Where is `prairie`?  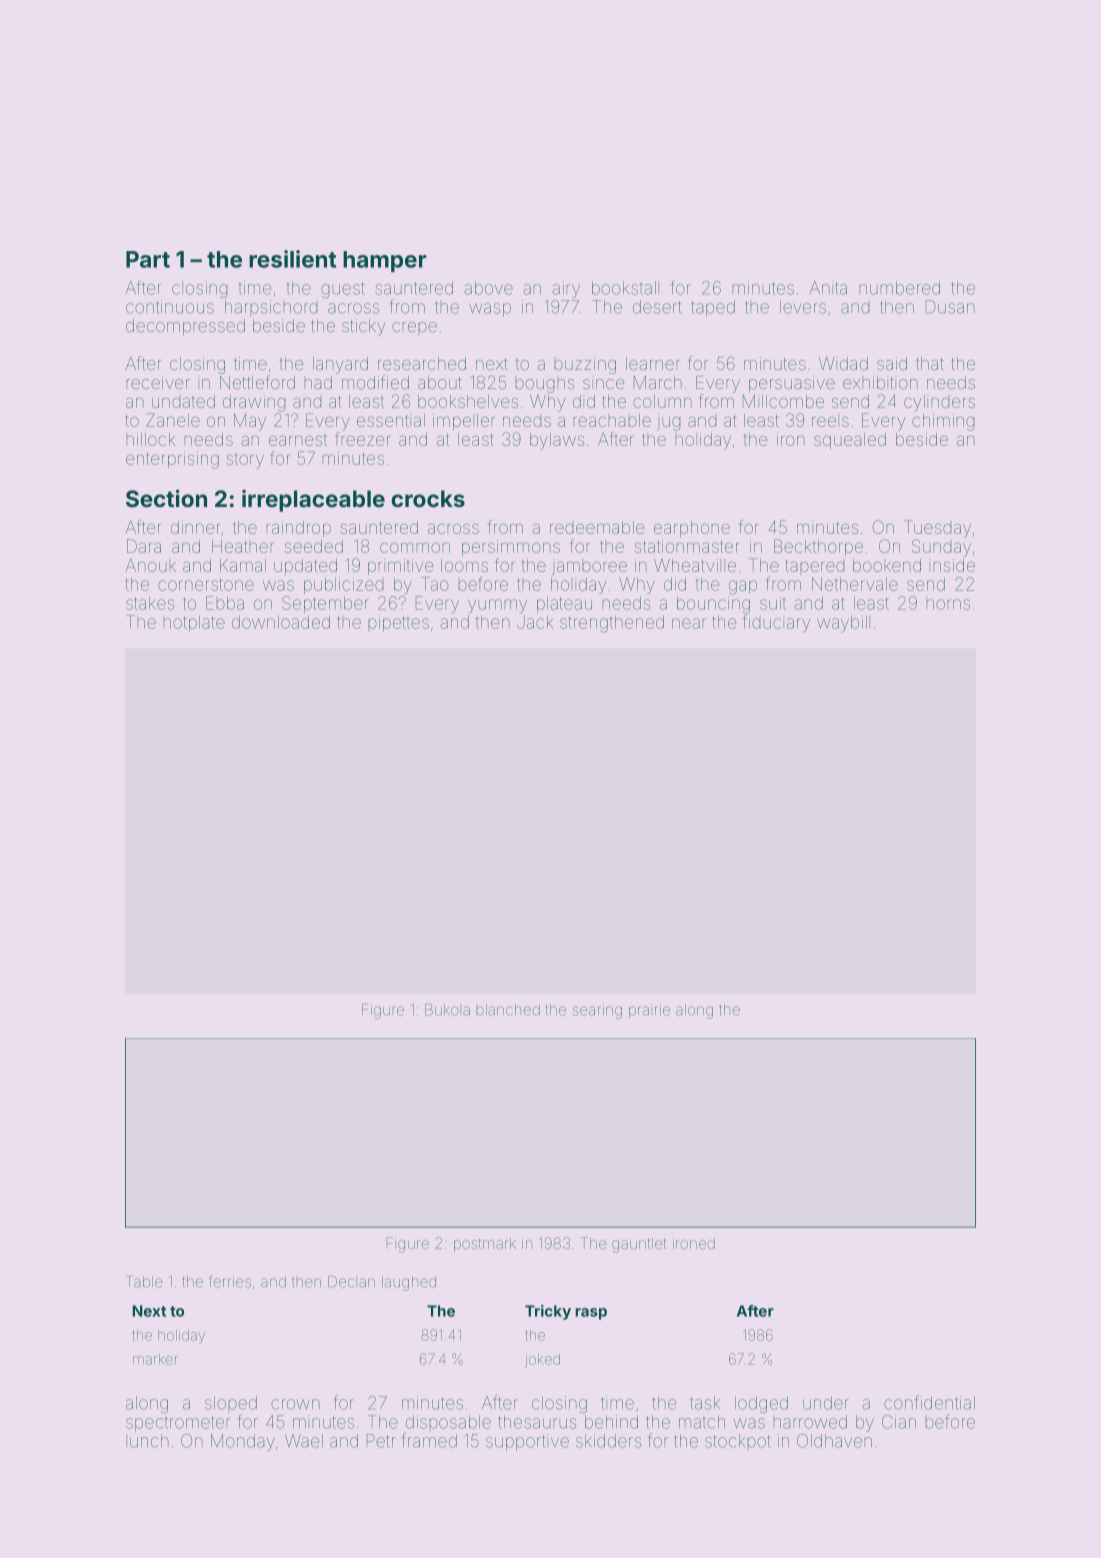 prairie is located at coordinates (649, 1011).
